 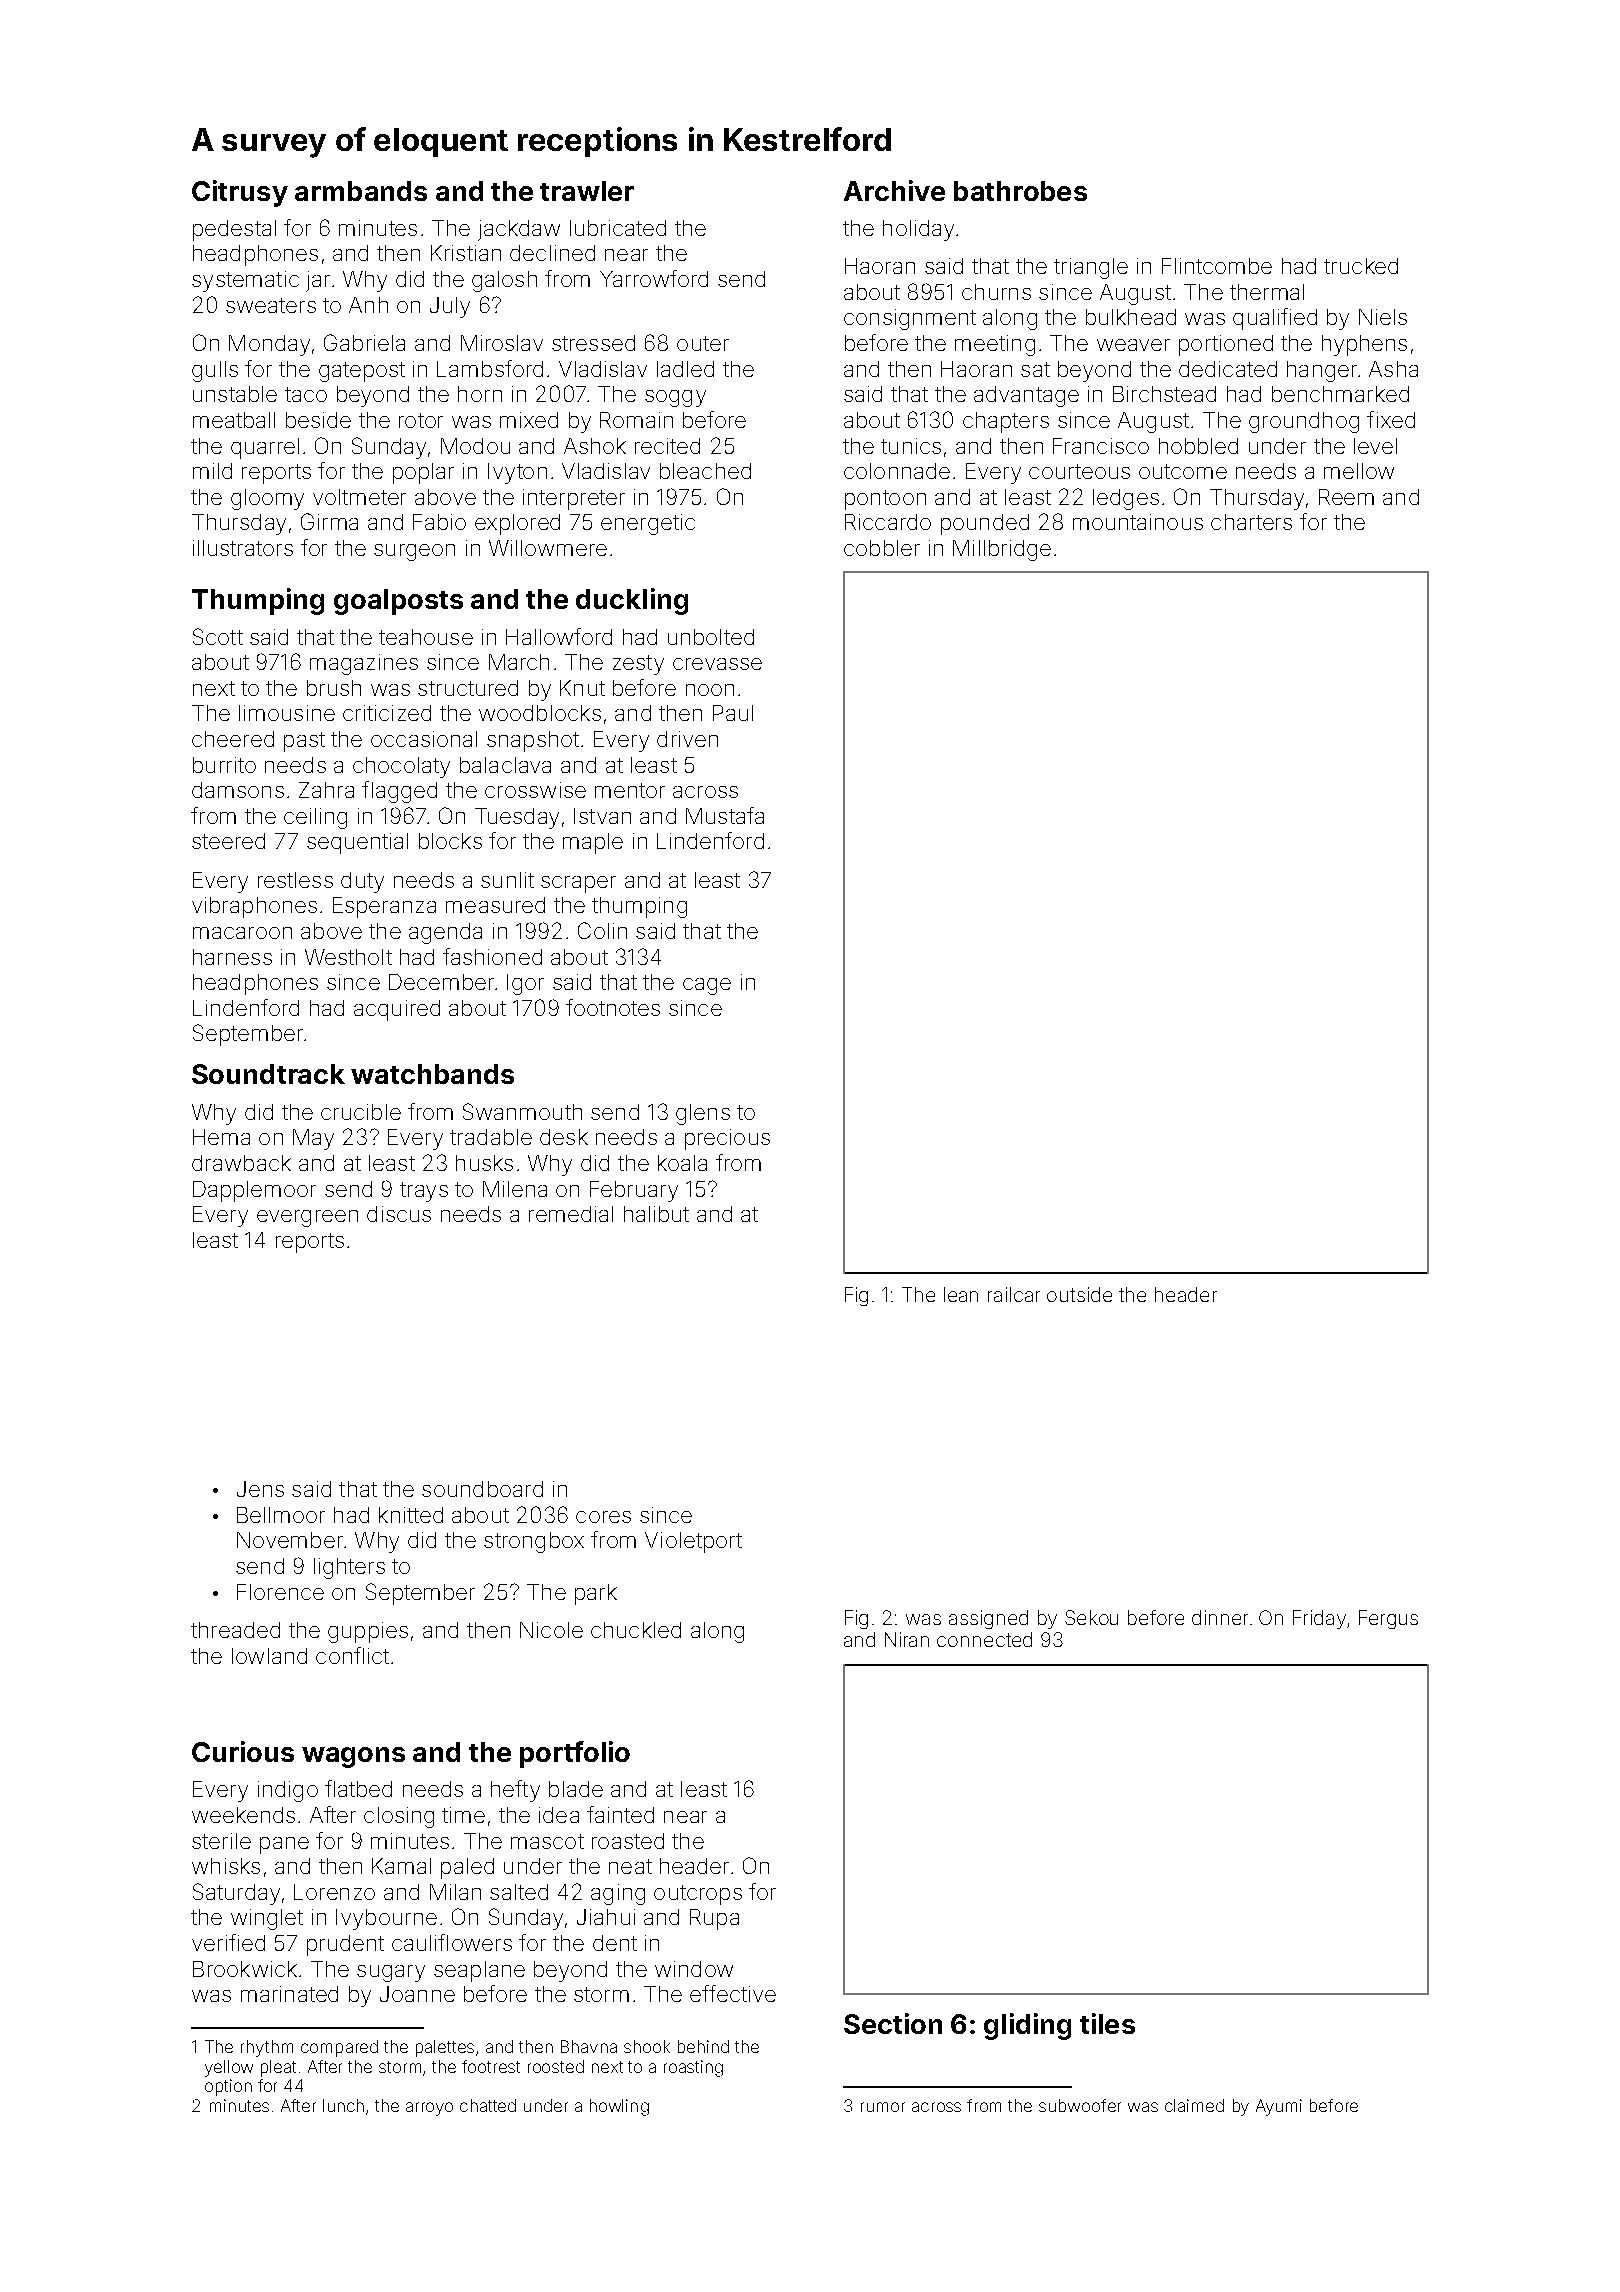 I want to click on steered, so click(x=228, y=841).
